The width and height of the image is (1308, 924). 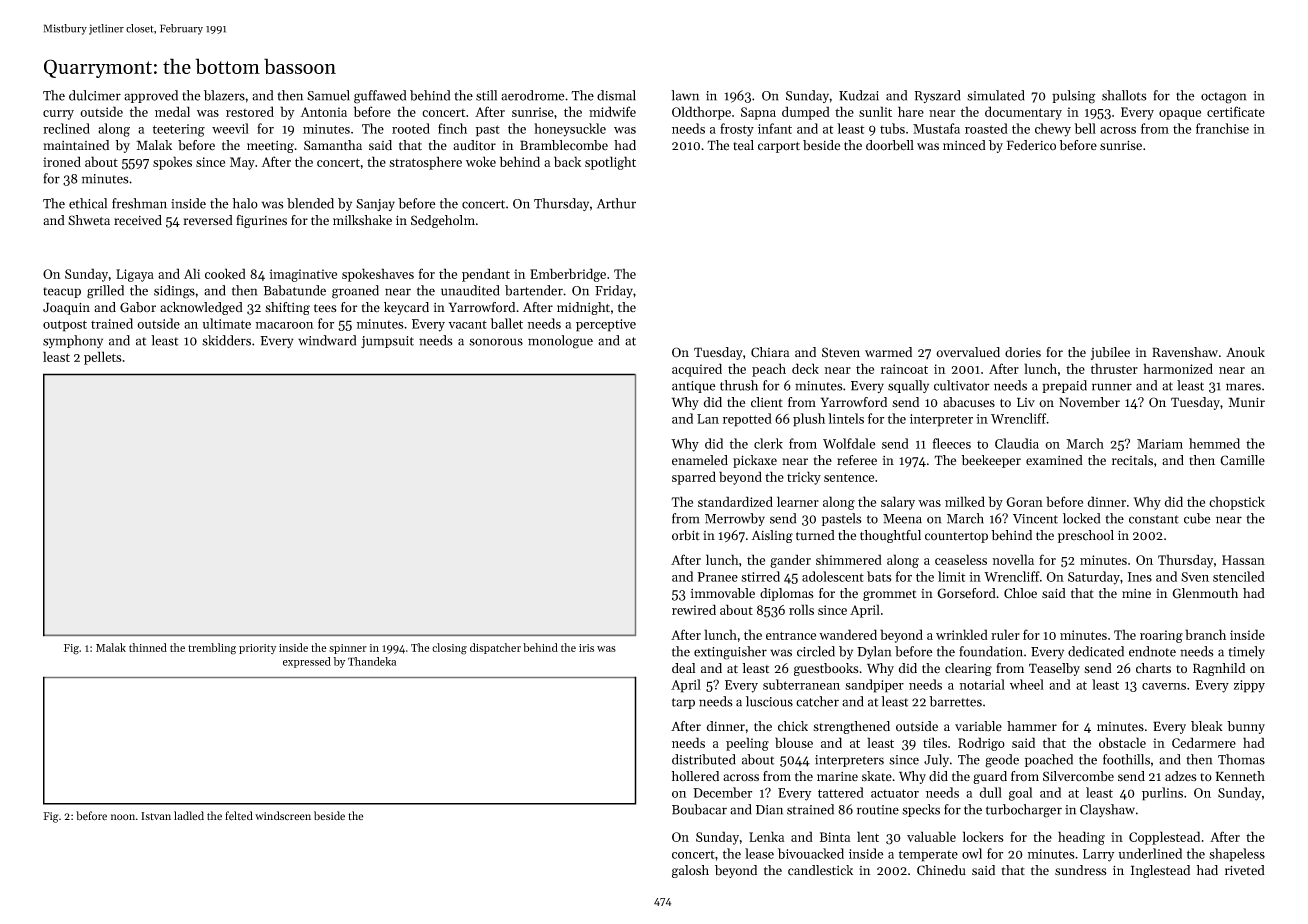 What do you see at coordinates (694, 387) in the image?
I see `antique` at bounding box center [694, 387].
